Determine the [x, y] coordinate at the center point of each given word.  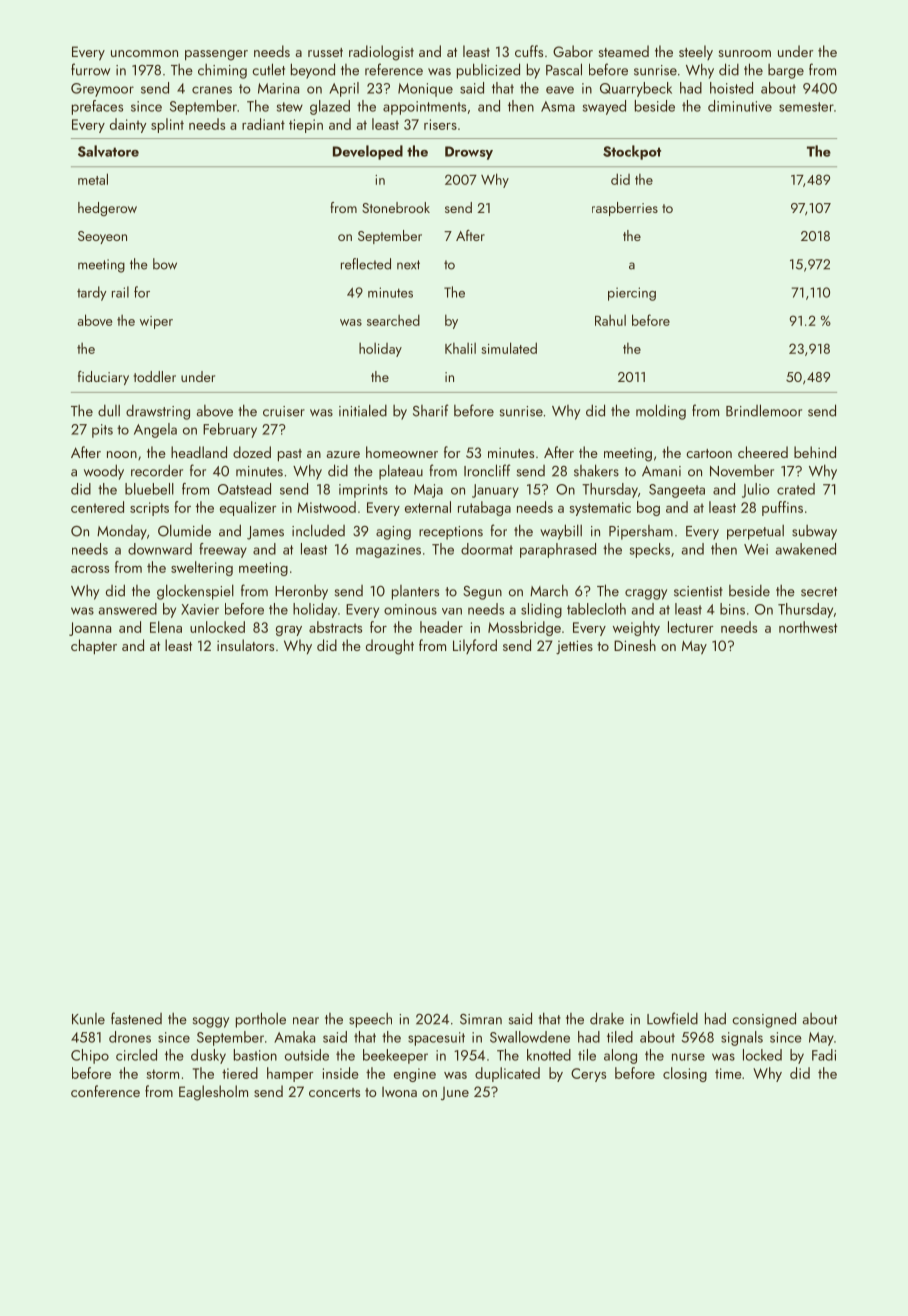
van [452, 611]
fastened [136, 1018]
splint [167, 125]
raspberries [625, 209]
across [90, 569]
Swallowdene [530, 1037]
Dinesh [635, 645]
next [408, 265]
